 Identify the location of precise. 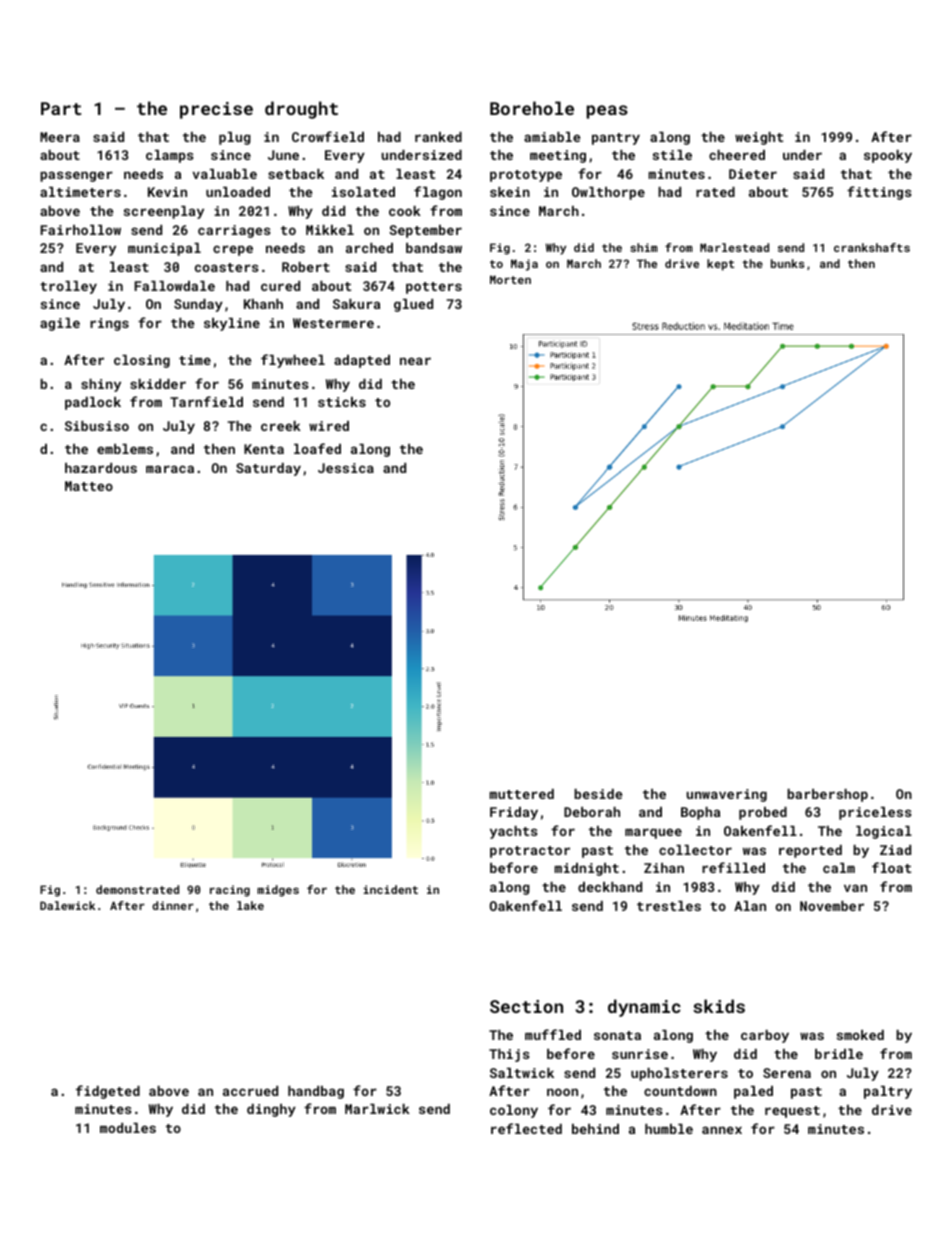
(216, 110).
